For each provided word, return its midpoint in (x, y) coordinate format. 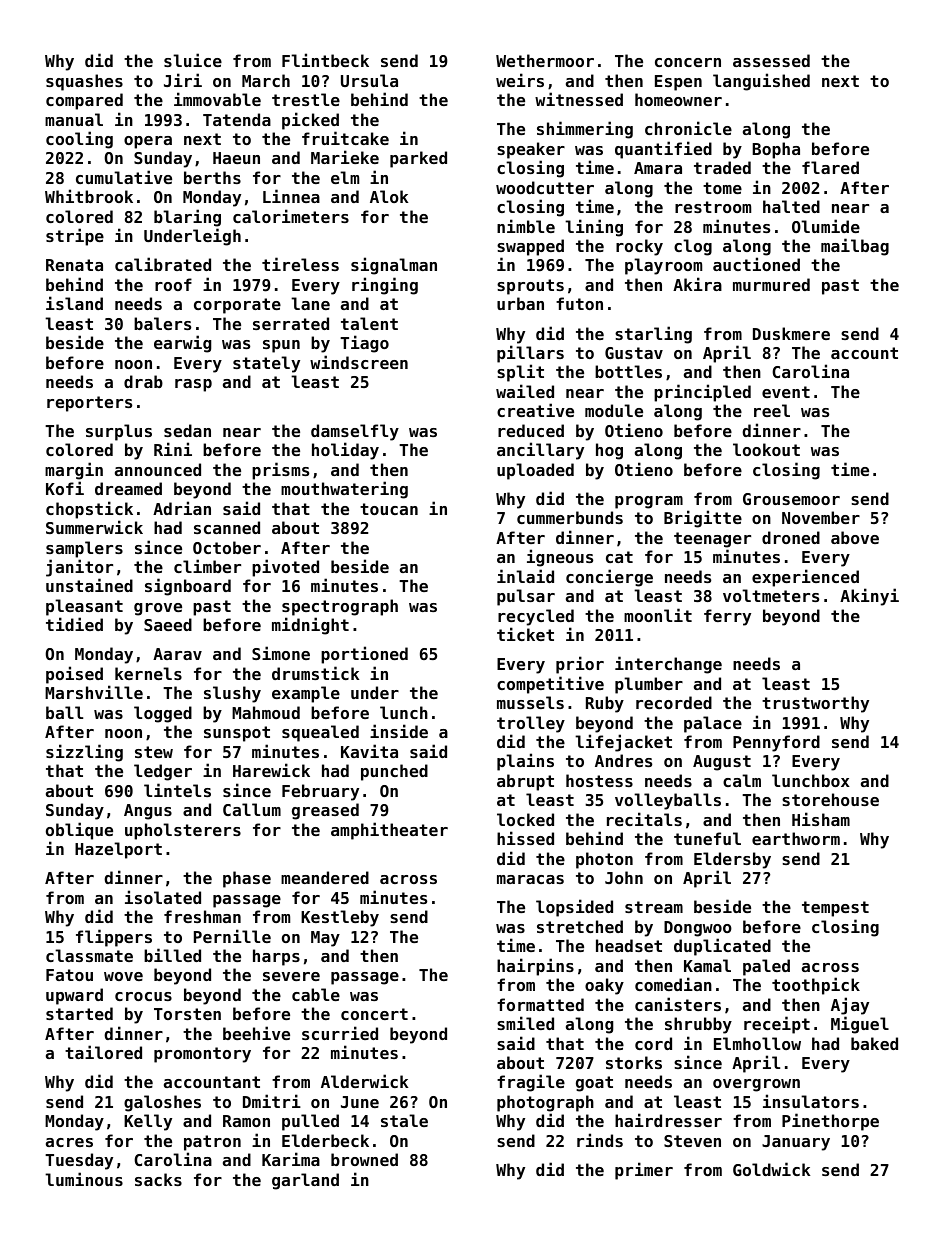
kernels (148, 673)
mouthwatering (344, 490)
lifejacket (623, 743)
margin (74, 471)
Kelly (148, 1122)
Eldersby (732, 860)
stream (654, 907)
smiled (525, 1023)
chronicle (688, 128)
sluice (193, 60)
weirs (520, 80)
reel (772, 410)
